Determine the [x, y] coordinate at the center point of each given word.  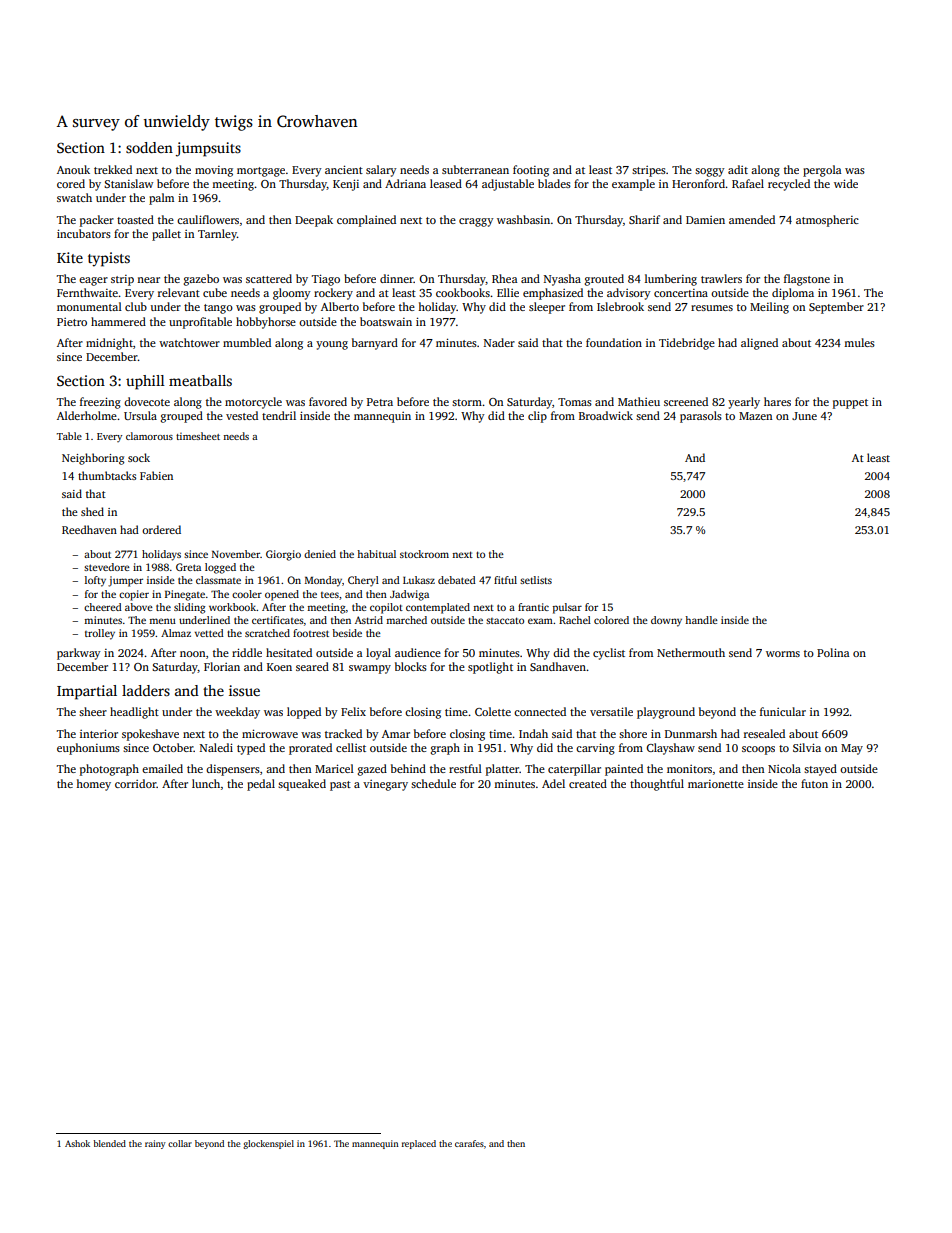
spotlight [490, 668]
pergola [822, 171]
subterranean [475, 169]
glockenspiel [268, 1144]
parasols [701, 417]
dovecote [147, 401]
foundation [614, 342]
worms [783, 654]
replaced [419, 1144]
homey [93, 785]
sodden [149, 147]
